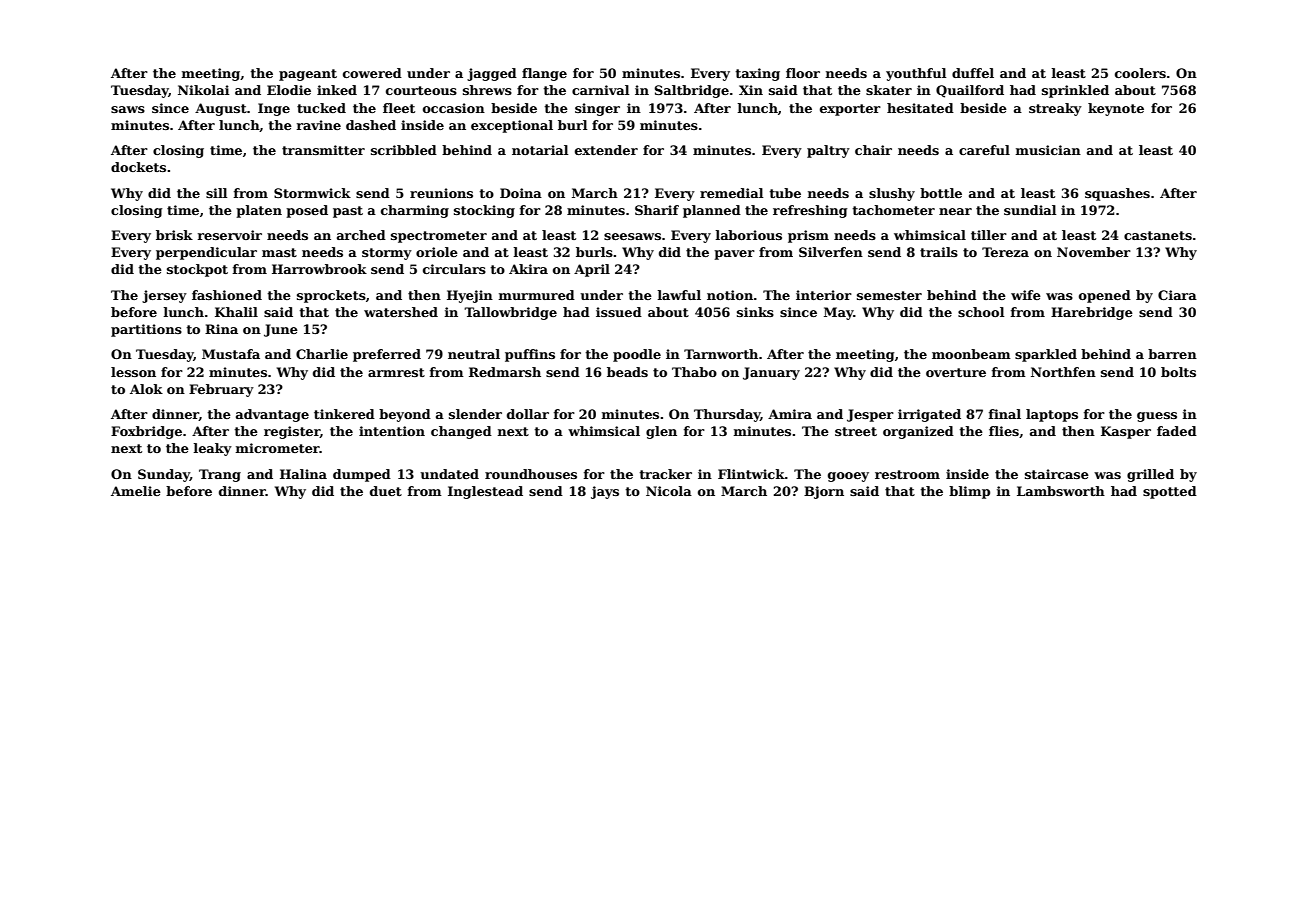 Image resolution: width=1308 pixels, height=924 pixels. I want to click on fashioned, so click(227, 295).
